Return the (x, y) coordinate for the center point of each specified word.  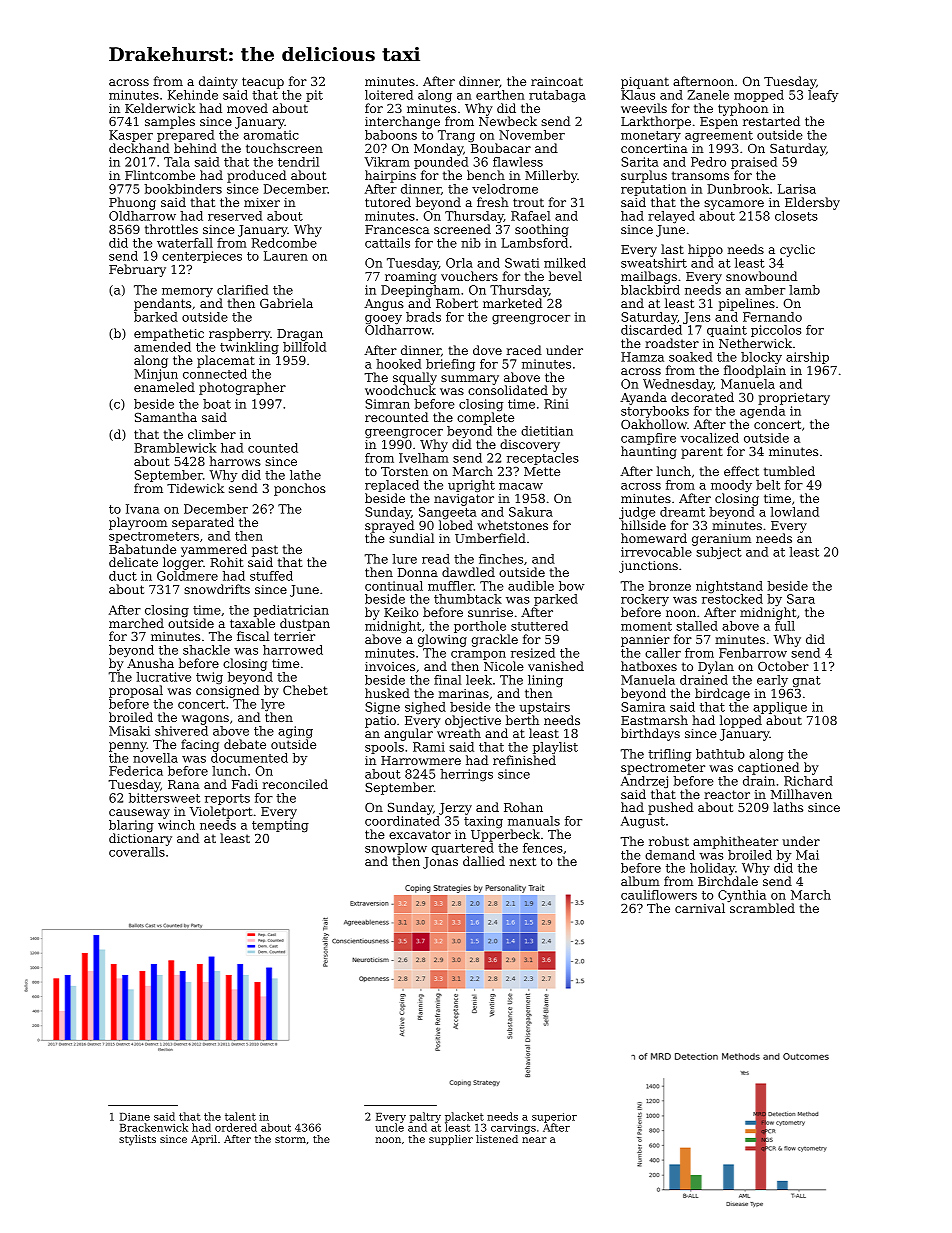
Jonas (440, 863)
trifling (669, 755)
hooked (398, 364)
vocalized (709, 438)
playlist (555, 748)
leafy (823, 96)
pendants (162, 304)
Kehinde (193, 95)
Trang (456, 136)
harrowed (293, 650)
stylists (137, 1140)
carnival (700, 908)
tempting (280, 826)
